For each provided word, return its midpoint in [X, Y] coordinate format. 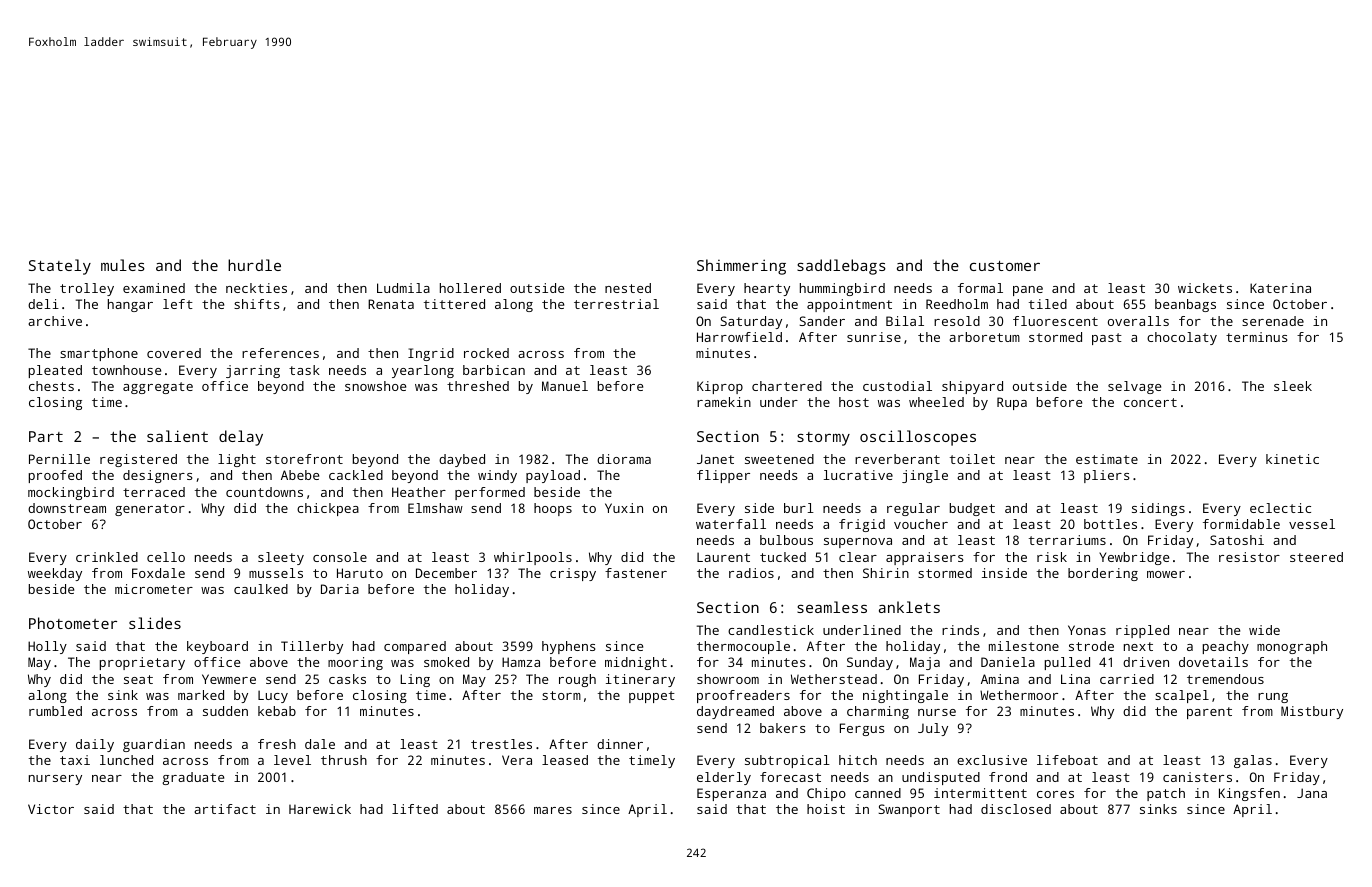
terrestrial [616, 304]
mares [553, 810]
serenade [1273, 321]
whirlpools [533, 558]
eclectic [1280, 508]
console [340, 557]
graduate [193, 778]
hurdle [254, 265]
